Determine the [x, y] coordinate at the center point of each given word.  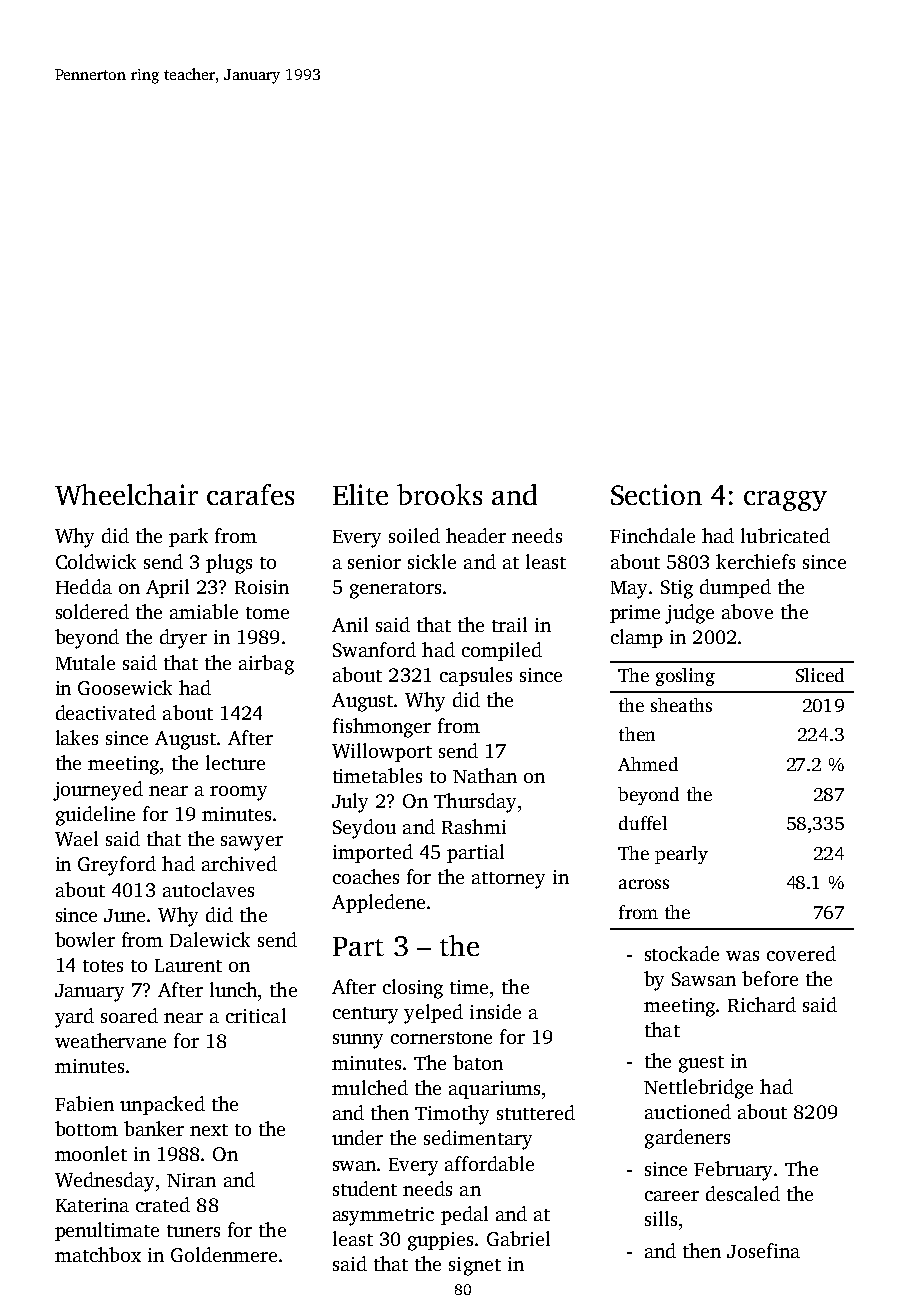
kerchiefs [755, 561]
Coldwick [96, 561]
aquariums [494, 1090]
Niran [191, 1180]
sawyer [252, 843]
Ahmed [648, 764]
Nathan [485, 775]
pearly [681, 855]
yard [74, 1018]
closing [413, 989]
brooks [439, 494]
